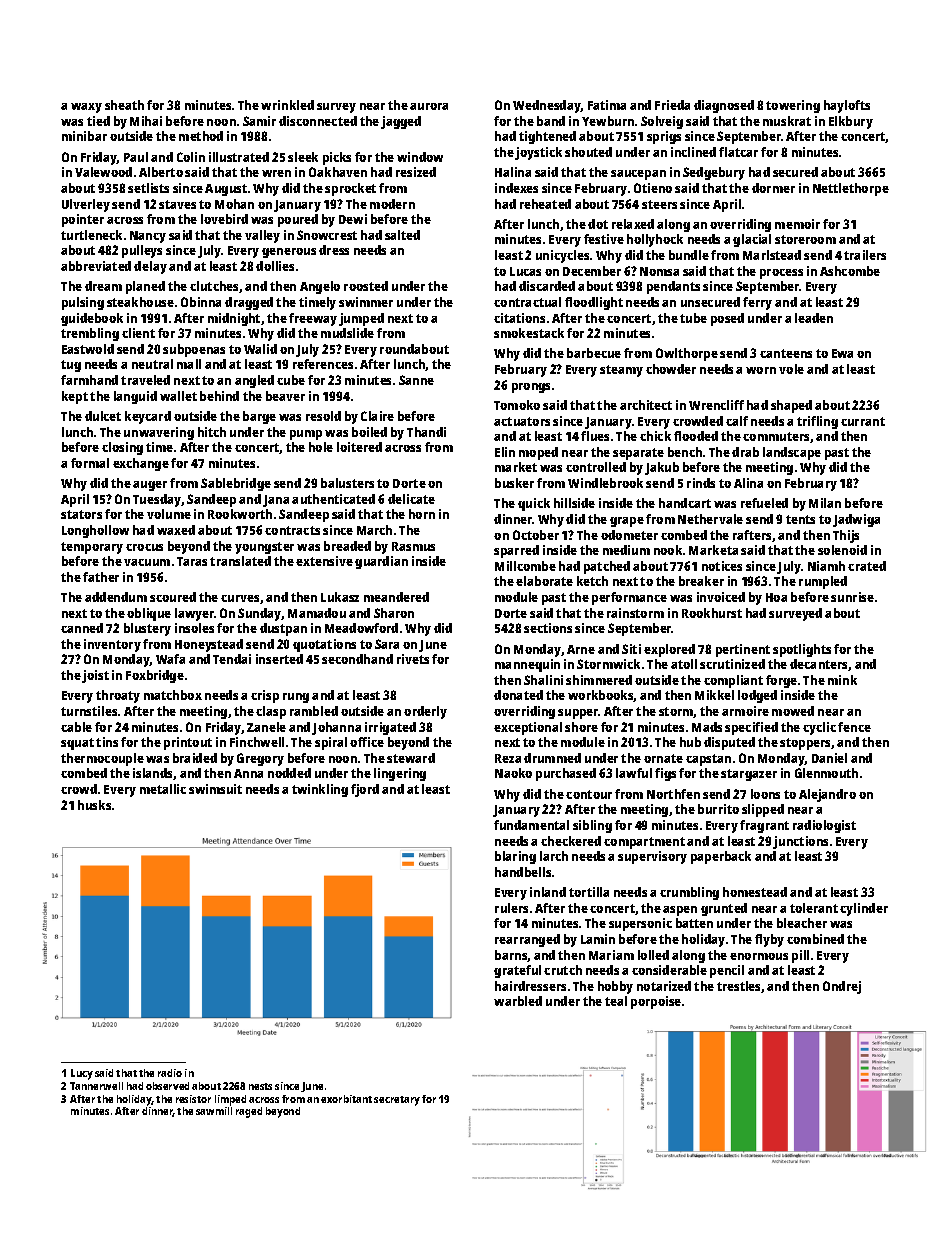  I want to click on sunrise, so click(852, 597).
